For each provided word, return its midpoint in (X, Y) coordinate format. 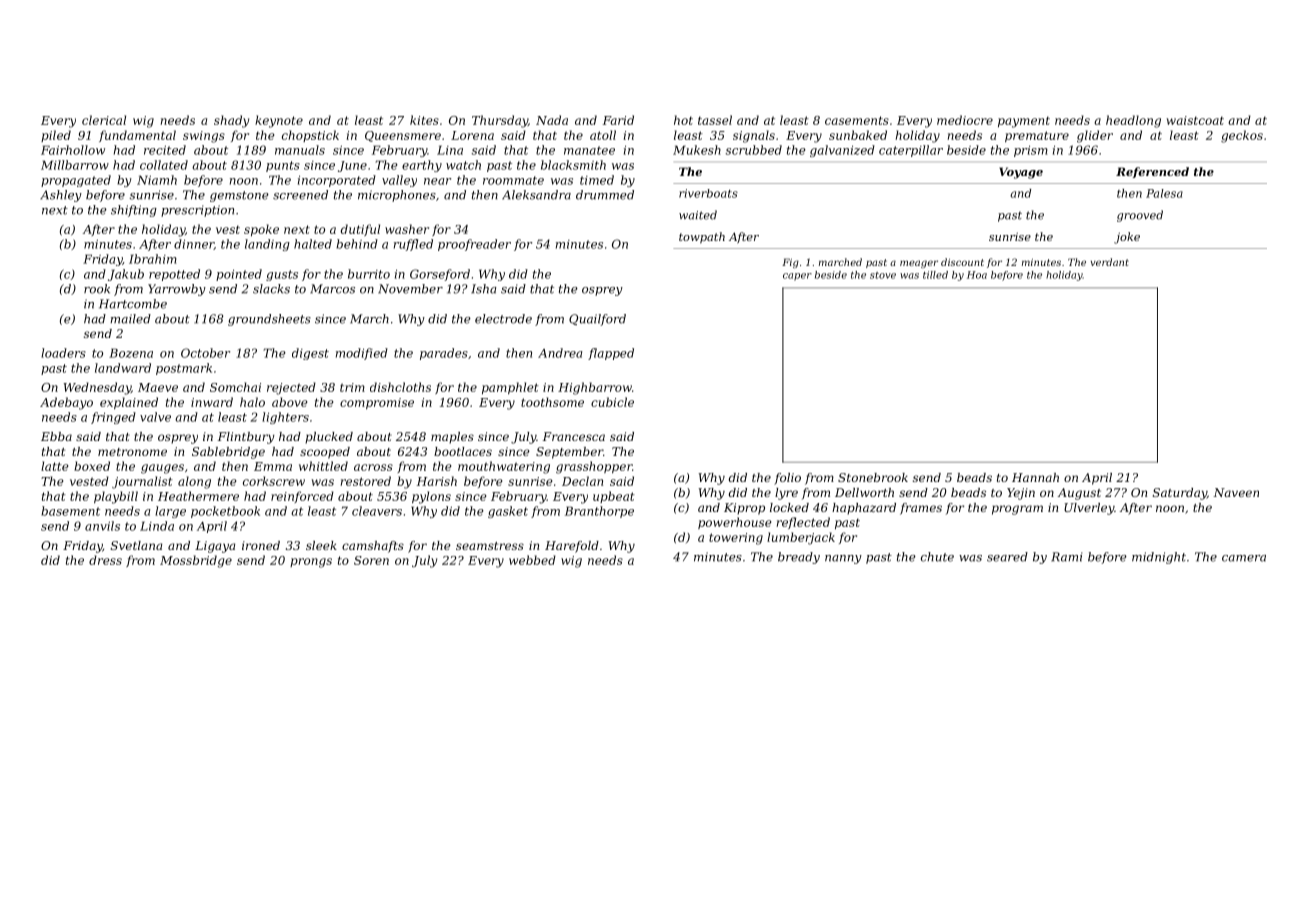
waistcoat (1195, 120)
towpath (702, 238)
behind (357, 244)
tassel (715, 120)
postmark (184, 369)
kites (424, 120)
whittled (323, 466)
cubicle (612, 402)
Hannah (1035, 477)
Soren (371, 560)
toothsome (552, 402)
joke (1127, 238)
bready (799, 558)
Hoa (977, 275)
